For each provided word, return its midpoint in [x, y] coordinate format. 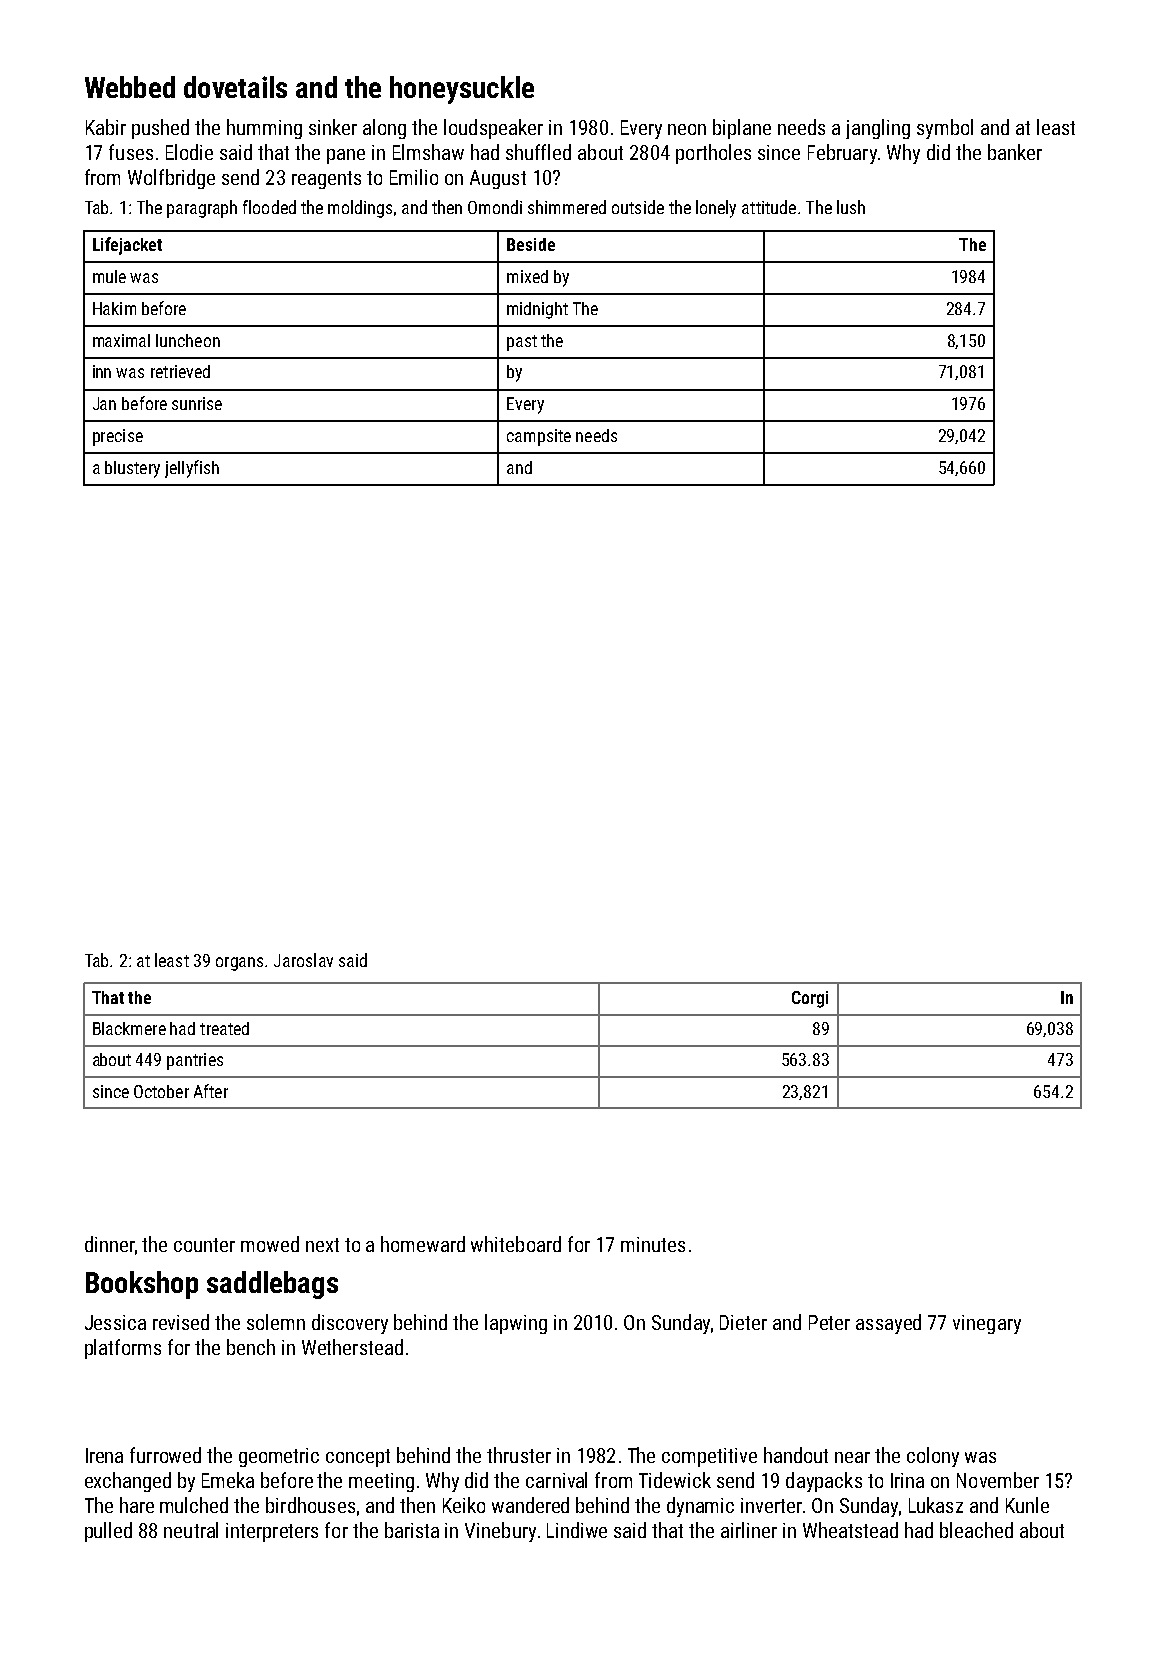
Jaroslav [303, 960]
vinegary [987, 1324]
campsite [539, 437]
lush [851, 207]
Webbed [130, 87]
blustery [132, 469]
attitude [769, 207]
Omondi [495, 207]
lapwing [516, 1324]
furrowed [165, 1455]
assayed [888, 1324]
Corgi [810, 999]
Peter [829, 1322]
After [211, 1091]
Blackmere [129, 1028]
